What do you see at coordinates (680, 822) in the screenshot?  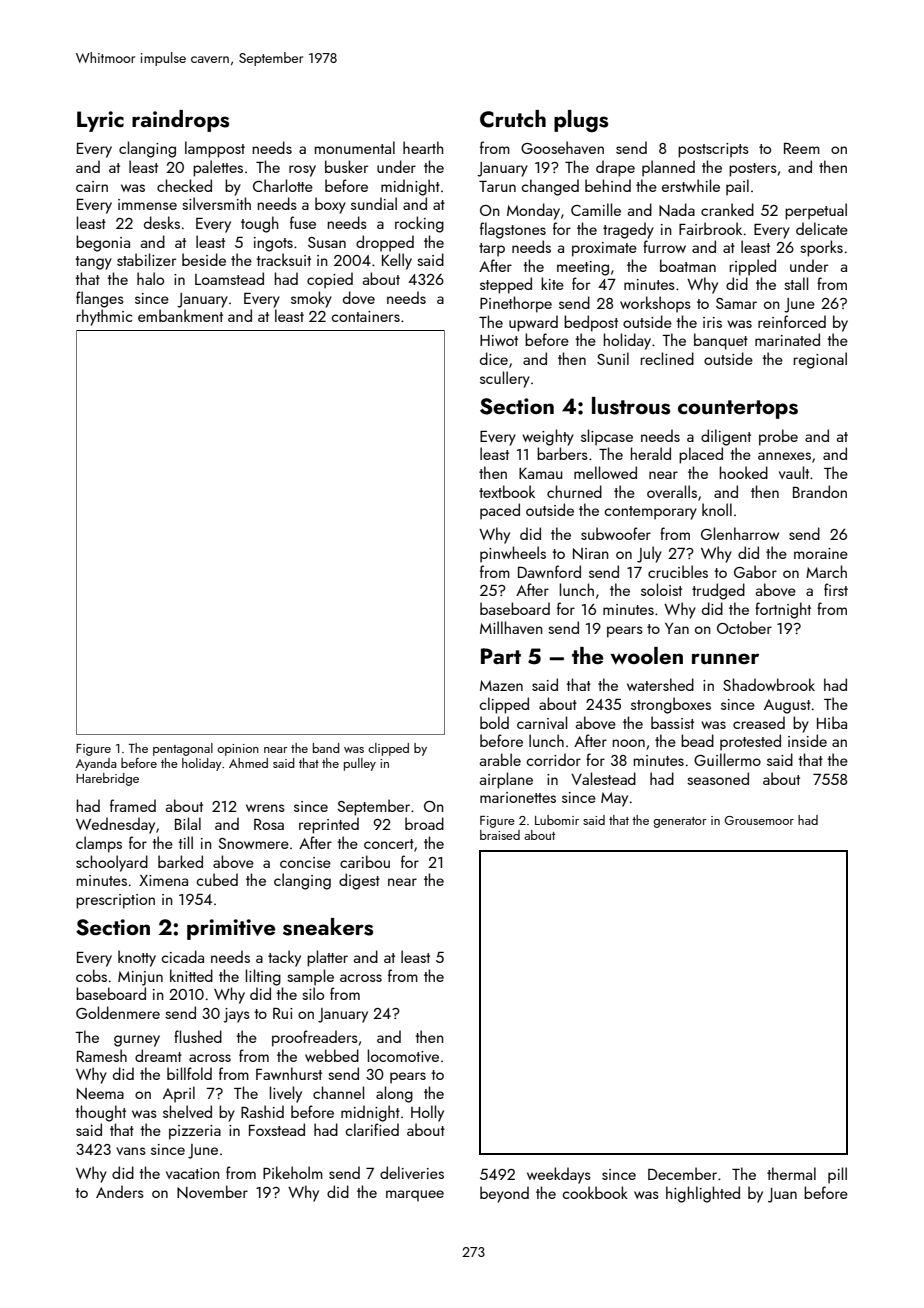 I see `generator` at bounding box center [680, 822].
